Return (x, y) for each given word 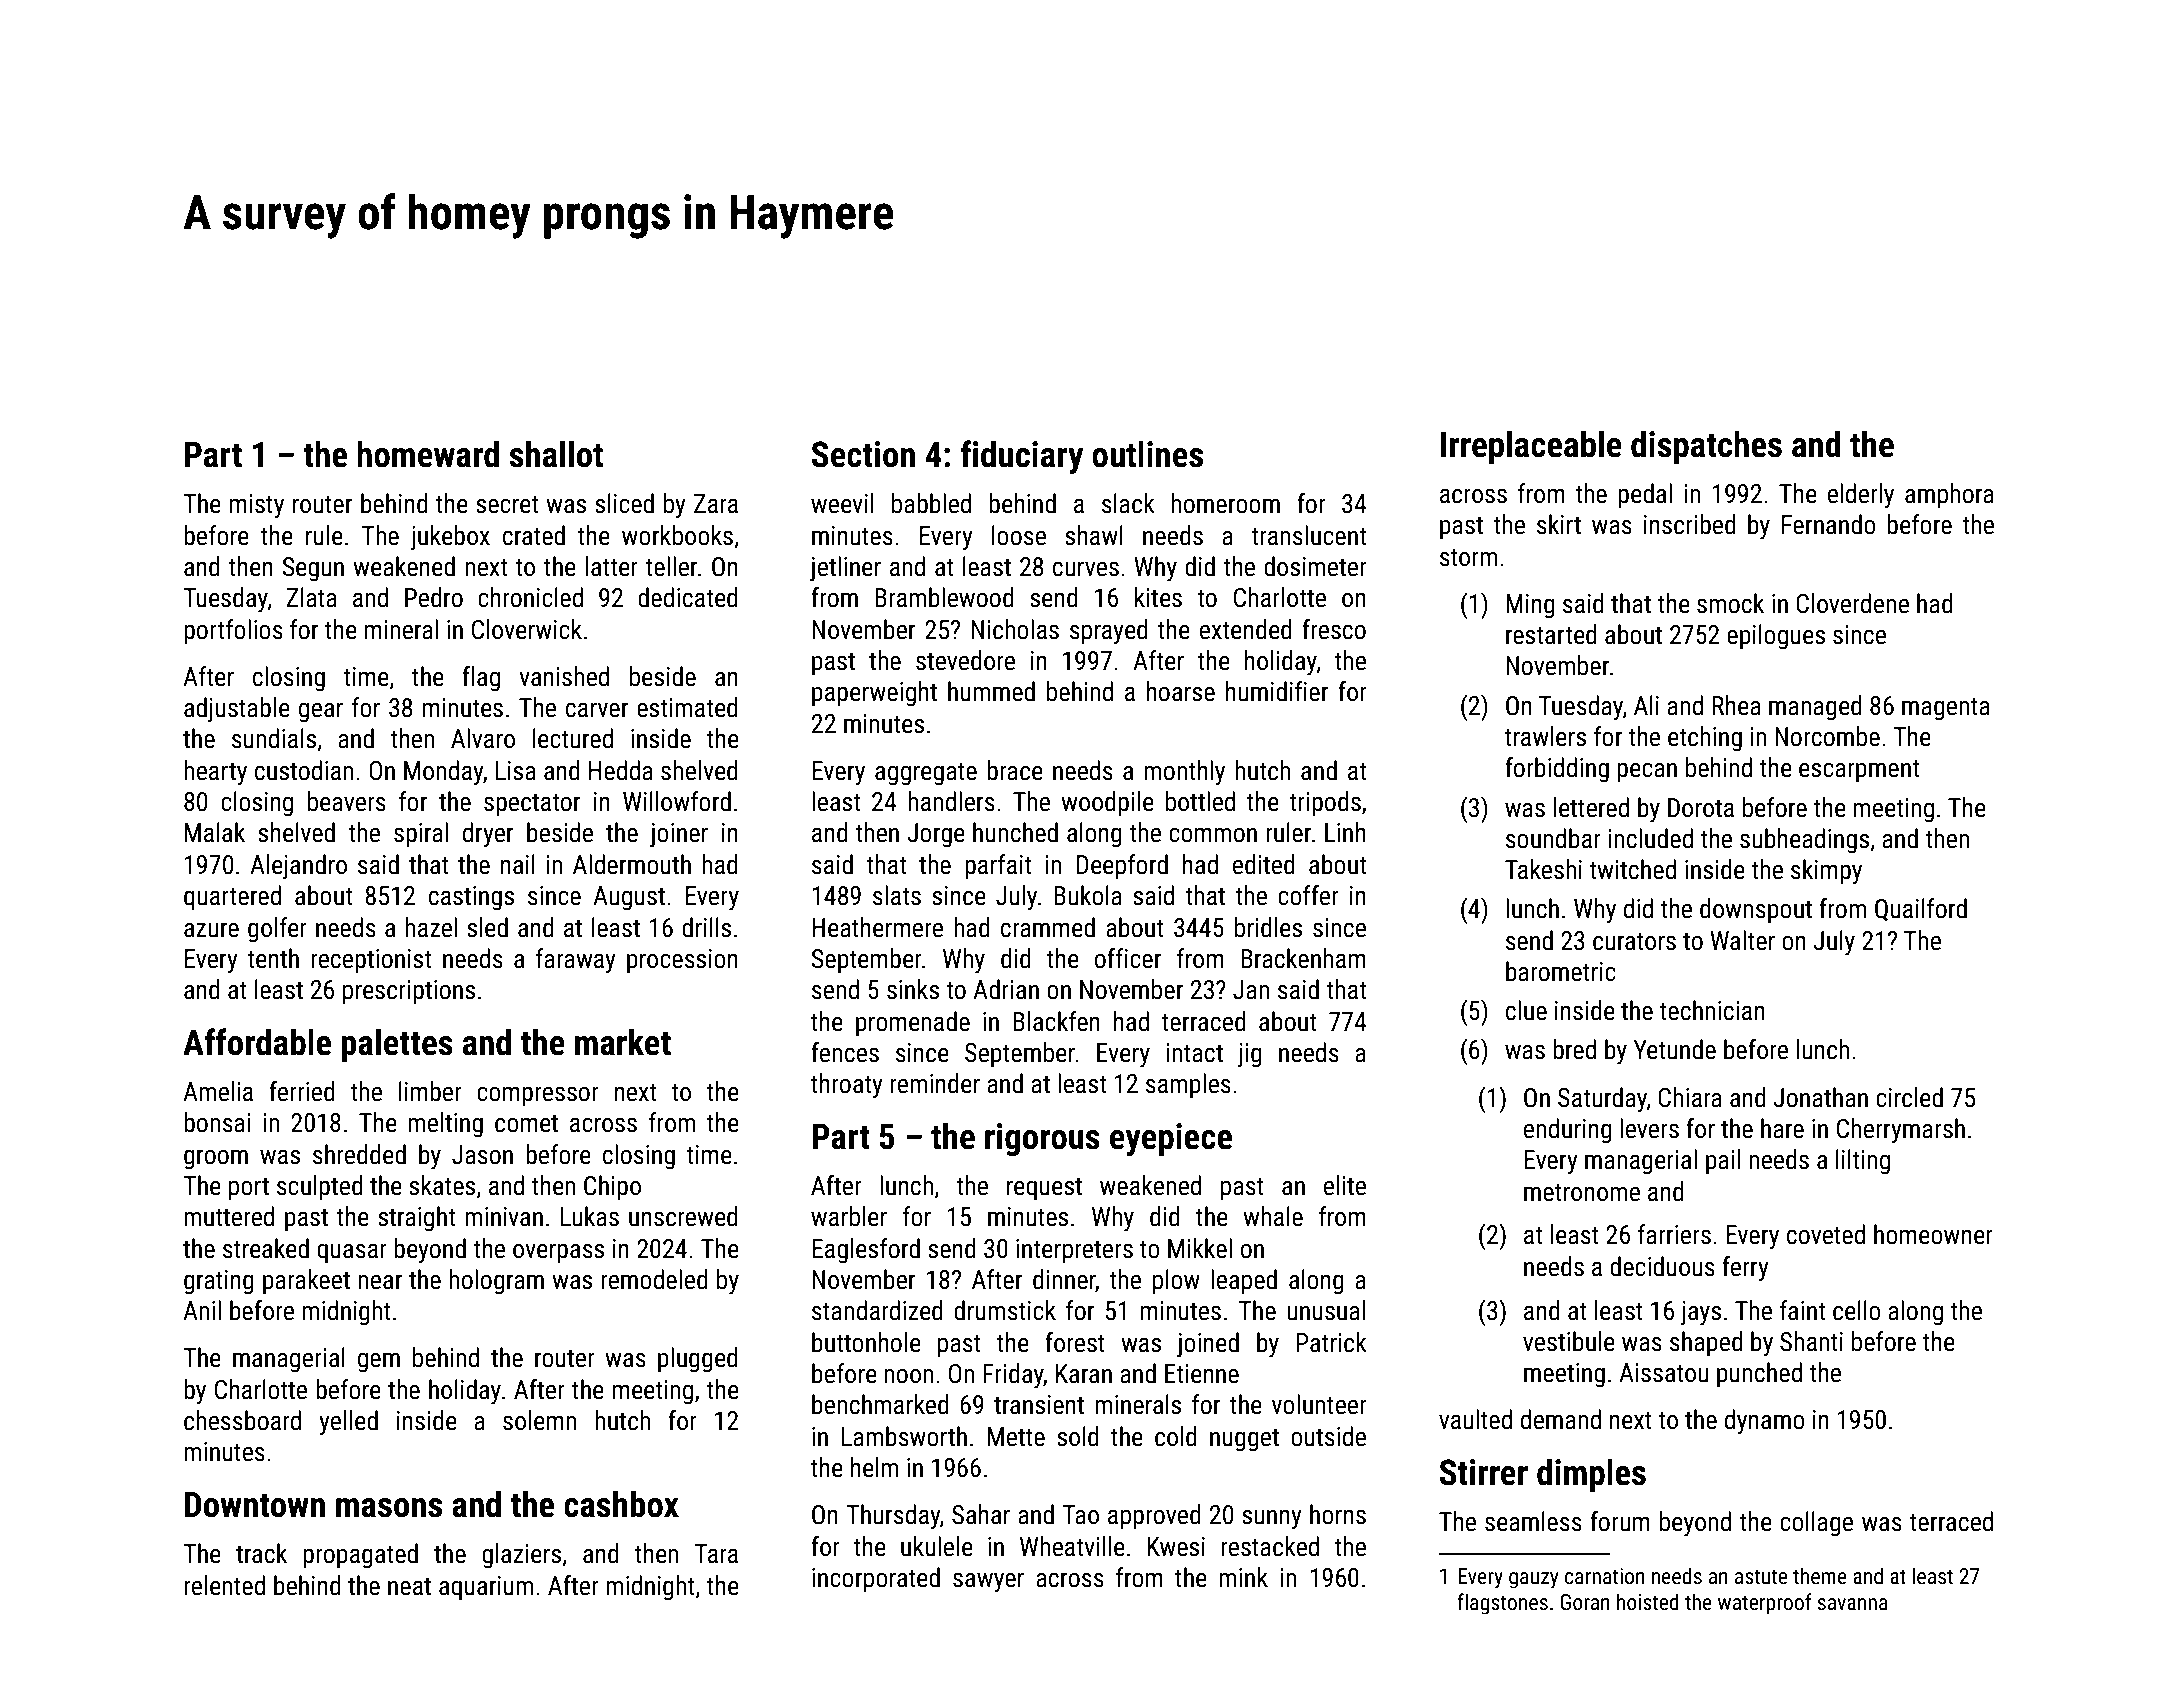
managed (1815, 708)
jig (1250, 1055)
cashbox (621, 1504)
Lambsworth (904, 1436)
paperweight (874, 694)
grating (219, 1282)
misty (257, 506)
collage (1816, 1524)
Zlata (311, 597)
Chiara (1690, 1097)
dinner (1064, 1280)
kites (1158, 597)
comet (526, 1124)
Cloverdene (1852, 603)
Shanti (1811, 1341)
